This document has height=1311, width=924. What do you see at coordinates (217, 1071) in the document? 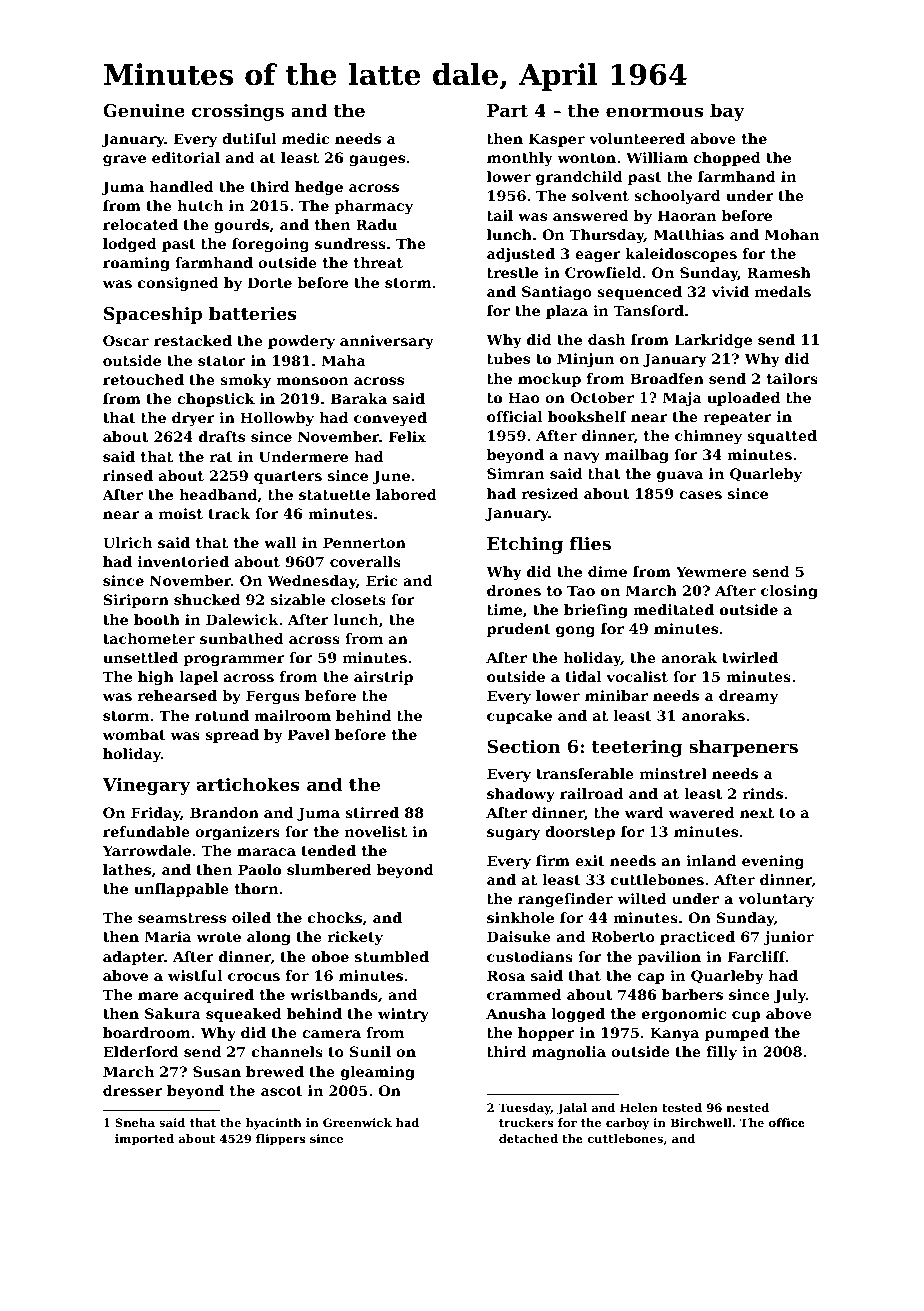
I see `Susan` at bounding box center [217, 1071].
